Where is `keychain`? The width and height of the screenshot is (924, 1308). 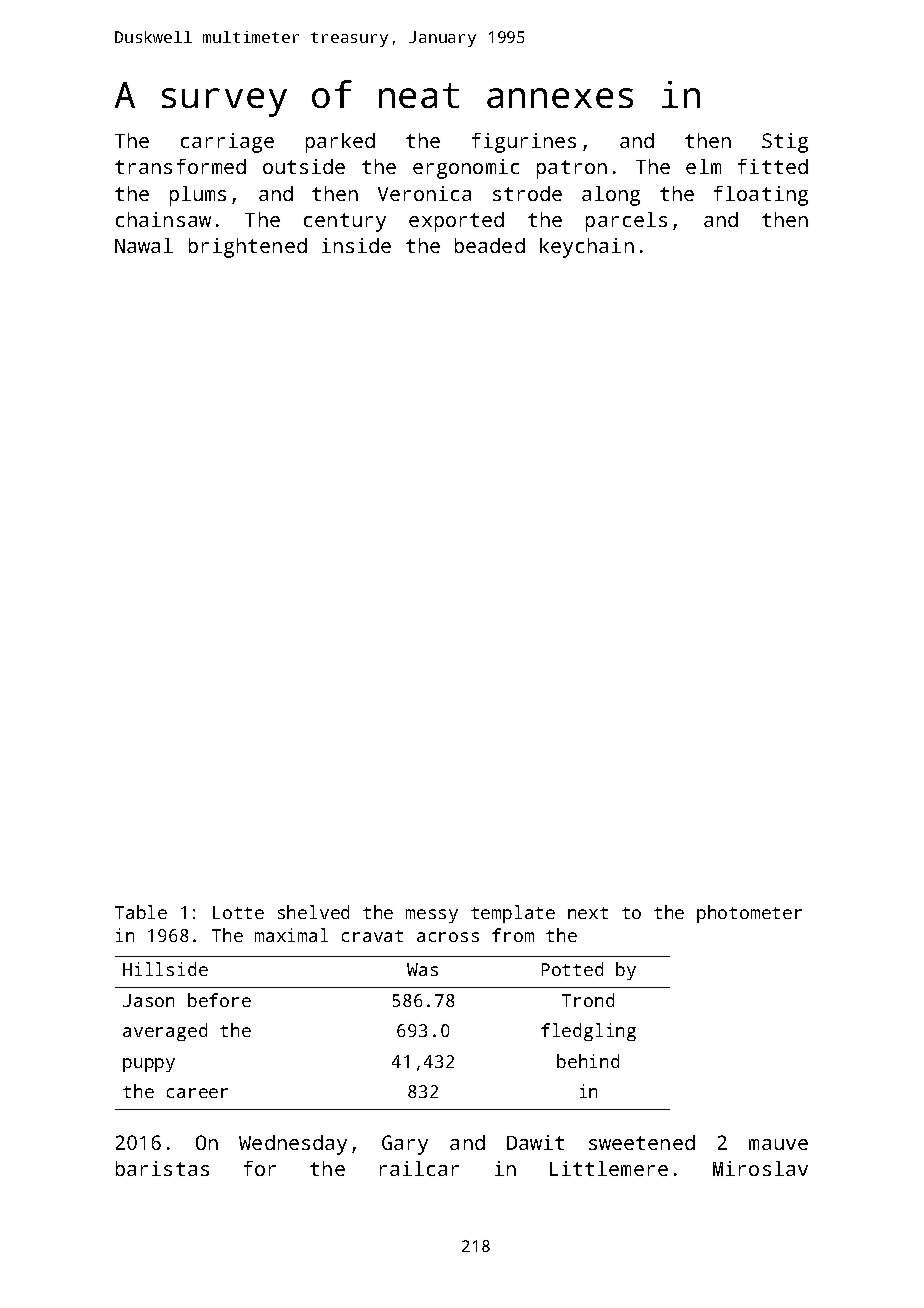
keychain is located at coordinates (587, 248).
